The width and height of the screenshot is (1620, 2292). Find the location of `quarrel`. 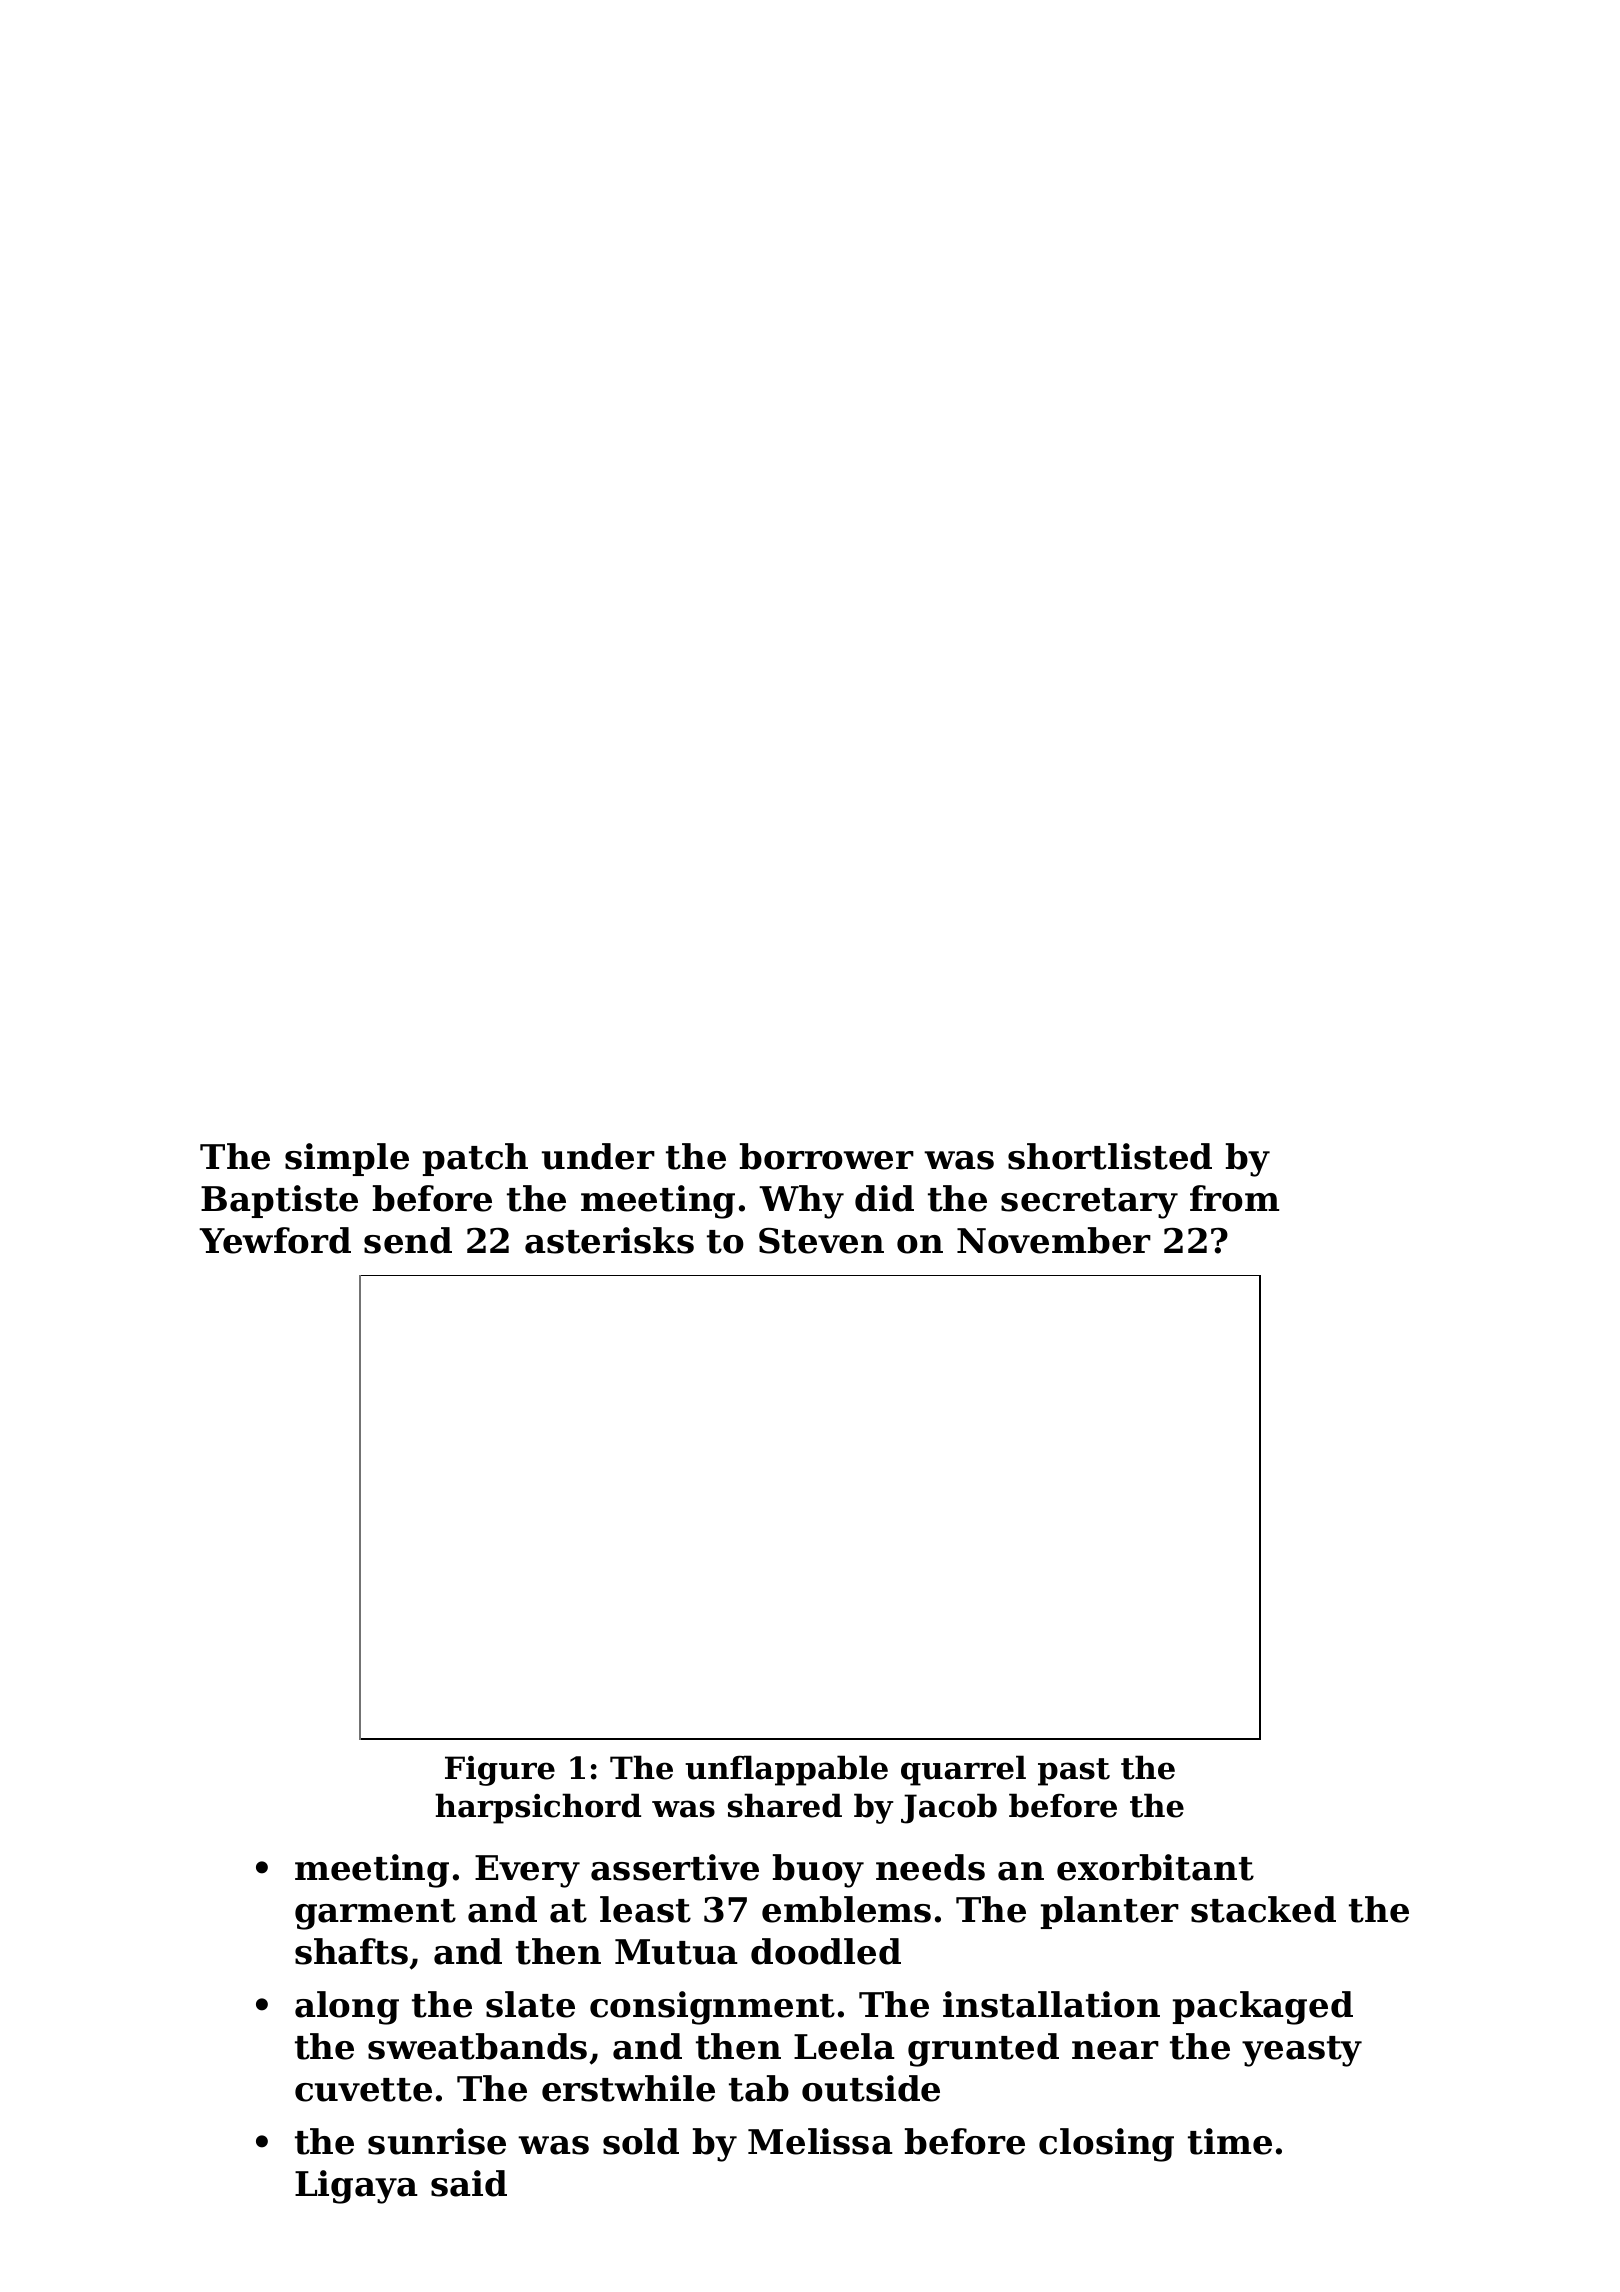

quarrel is located at coordinates (963, 1770).
